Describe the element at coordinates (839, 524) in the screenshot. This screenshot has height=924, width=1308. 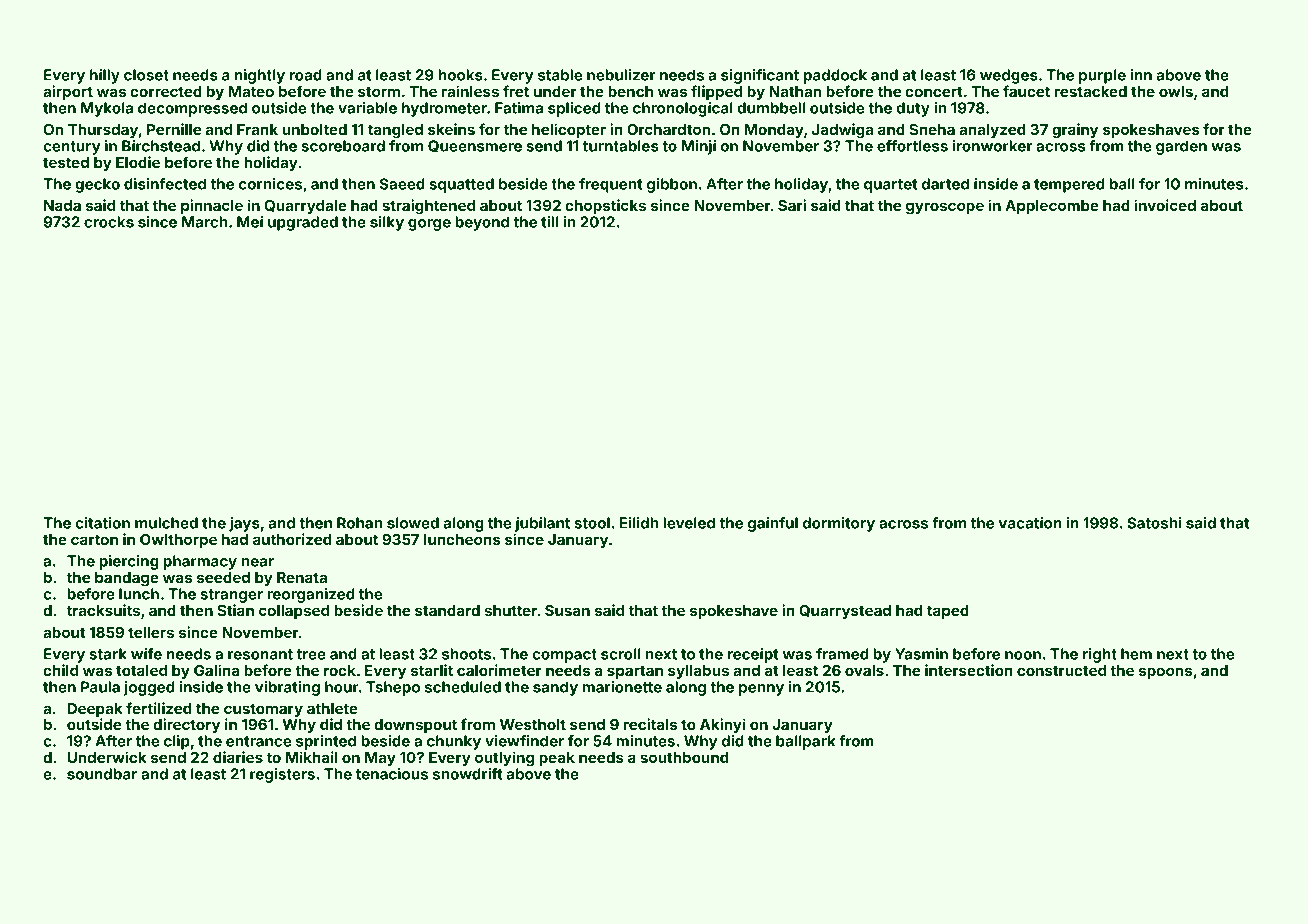
I see `dormitory` at that location.
